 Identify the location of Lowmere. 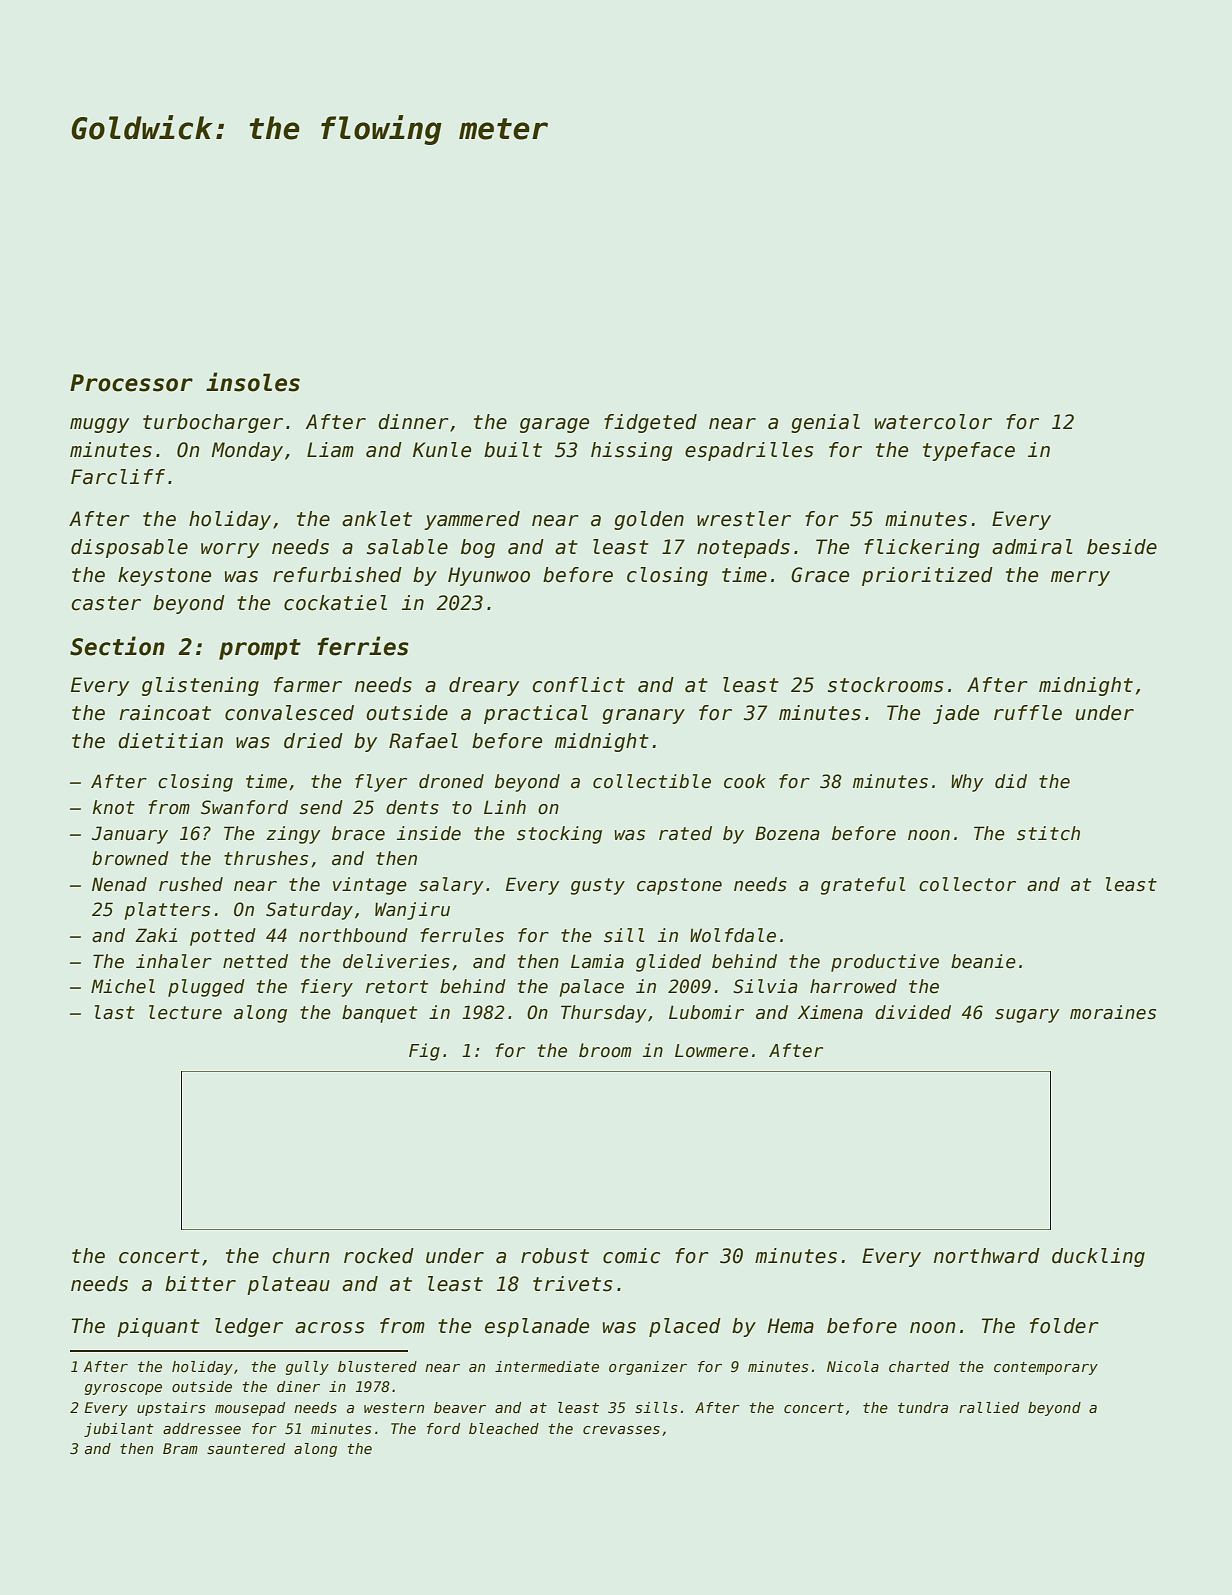
(711, 1051).
